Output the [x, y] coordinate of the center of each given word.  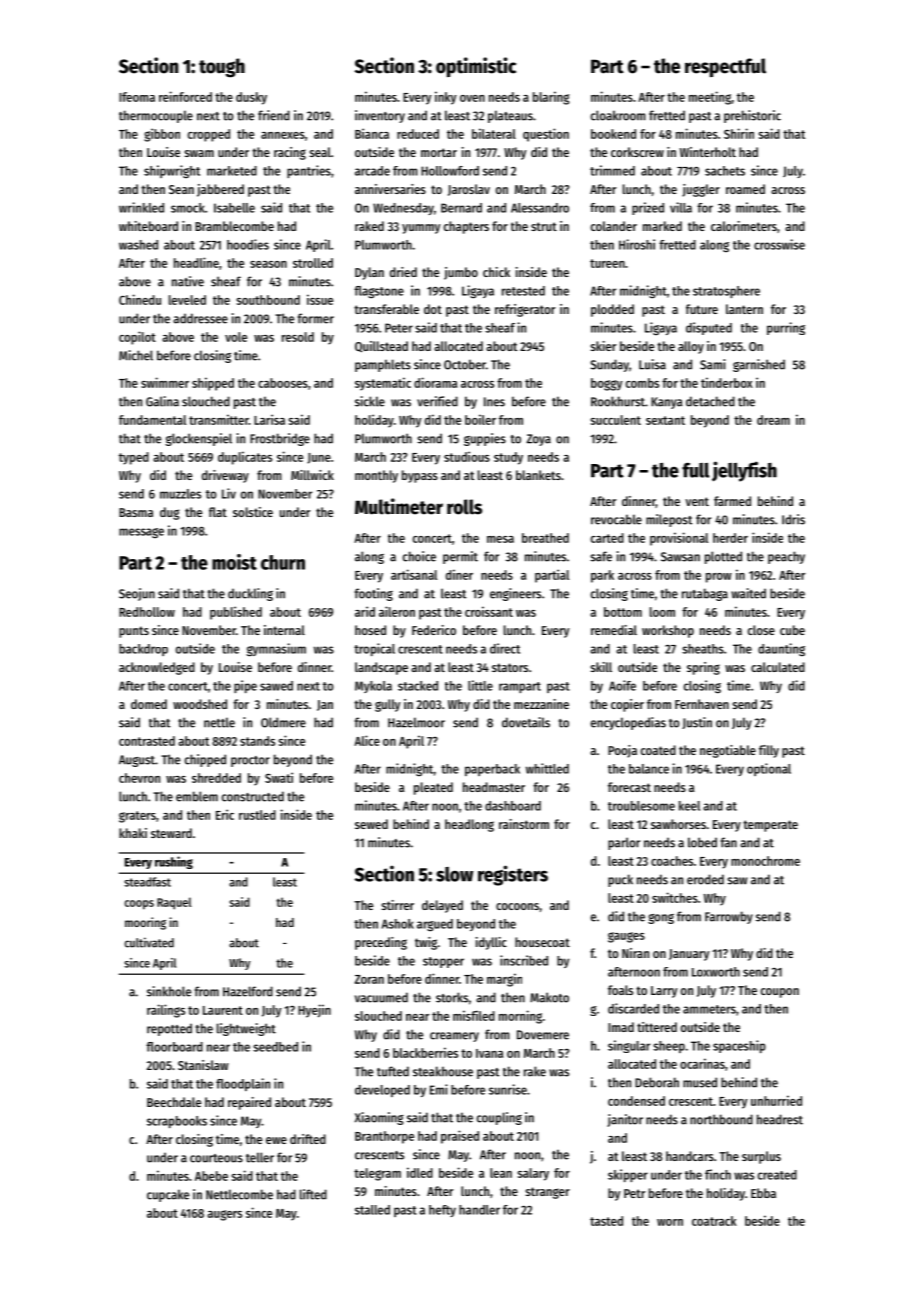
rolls [464, 507]
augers [224, 1215]
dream [773, 420]
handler [479, 1210]
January [689, 955]
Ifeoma [137, 97]
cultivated [149, 942]
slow [454, 874]
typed [134, 458]
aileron [397, 611]
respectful [725, 67]
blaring [551, 98]
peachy [786, 557]
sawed [276, 686]
